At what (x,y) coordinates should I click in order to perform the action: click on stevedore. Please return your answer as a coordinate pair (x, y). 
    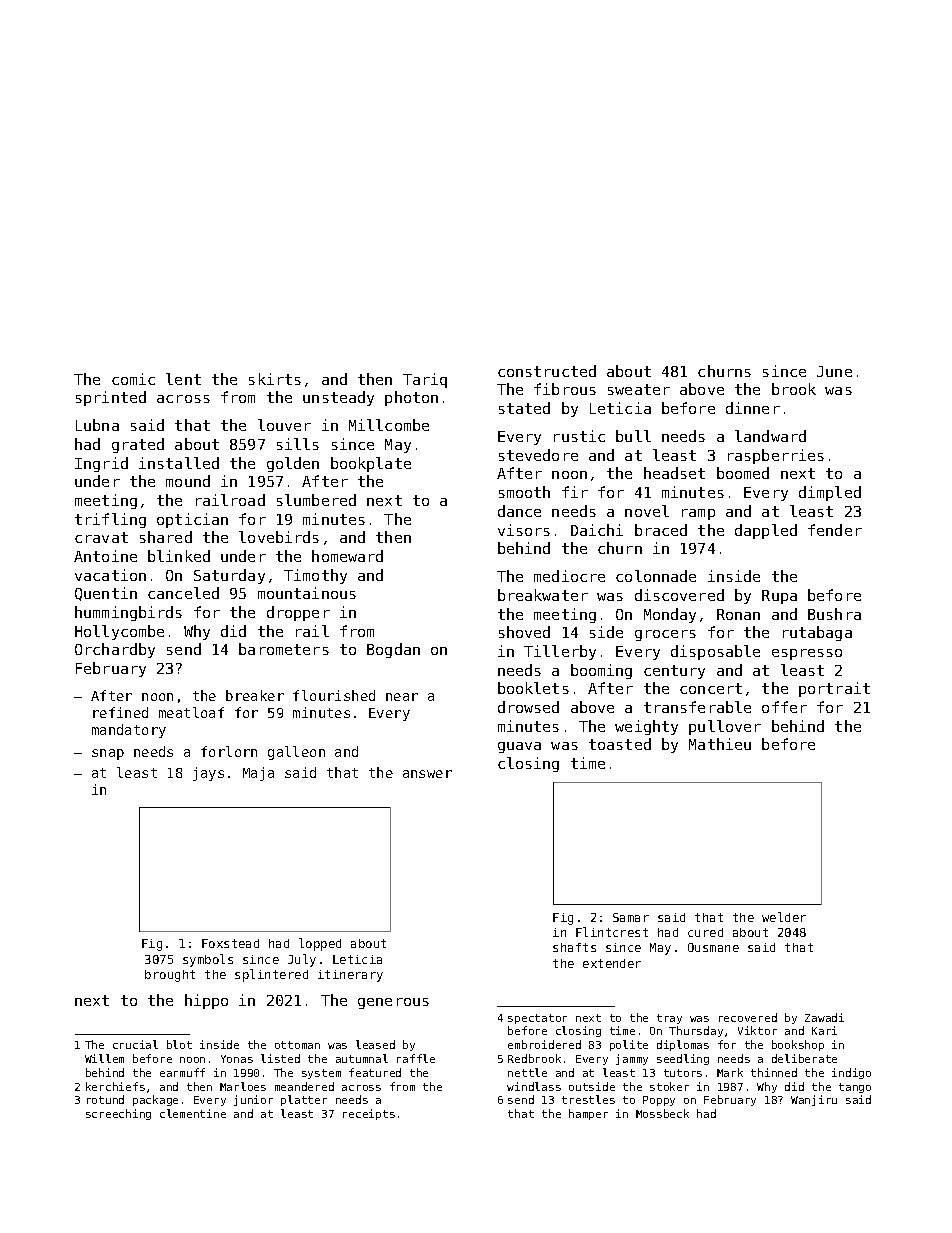
    Looking at the image, I should click on (538, 455).
